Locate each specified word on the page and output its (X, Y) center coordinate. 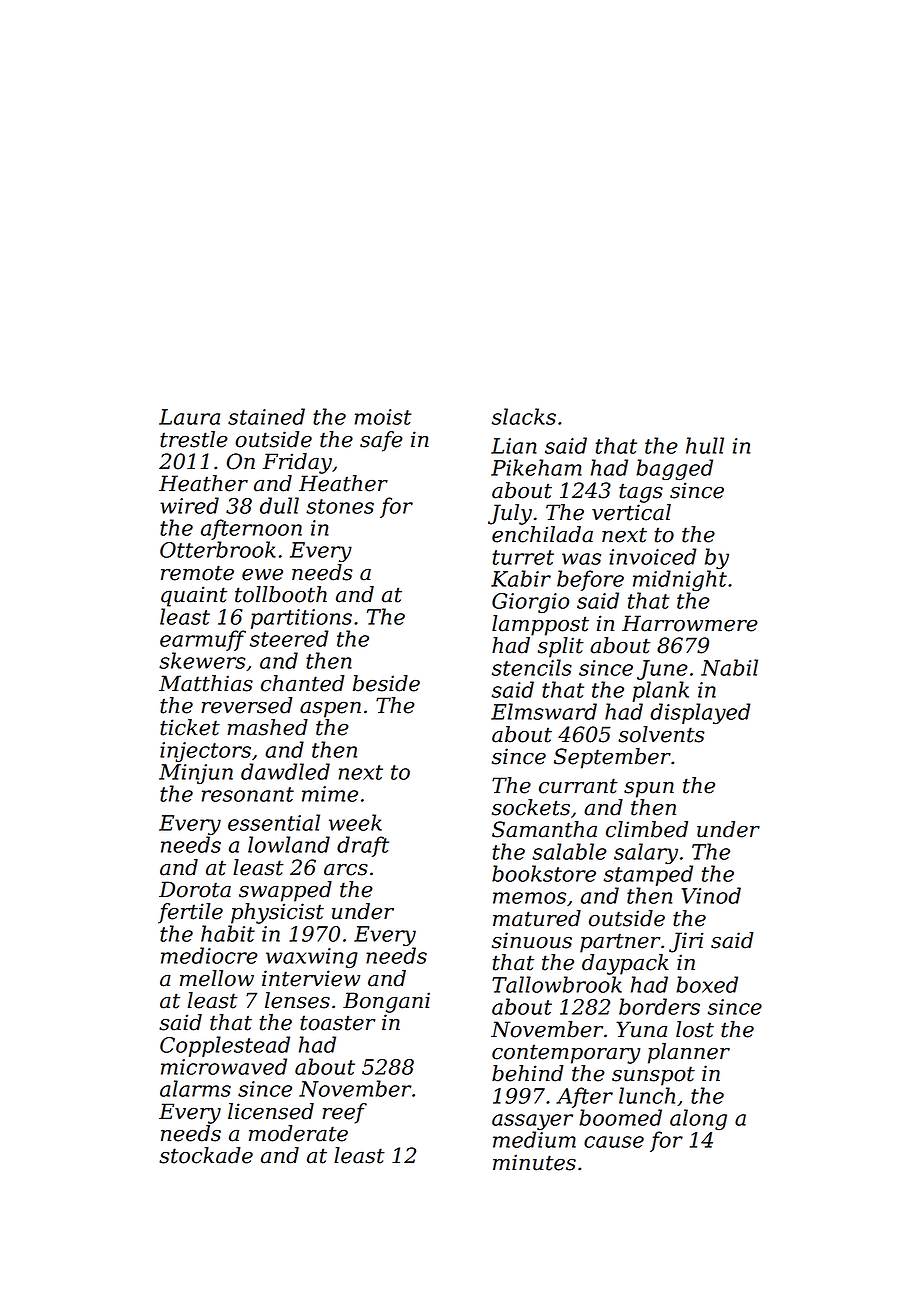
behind (528, 1073)
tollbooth (281, 594)
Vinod (711, 895)
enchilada (542, 534)
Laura (189, 417)
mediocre (209, 955)
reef (344, 1113)
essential (274, 822)
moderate (298, 1133)
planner (689, 1053)
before (590, 580)
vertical (631, 512)
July (510, 514)
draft (363, 846)
